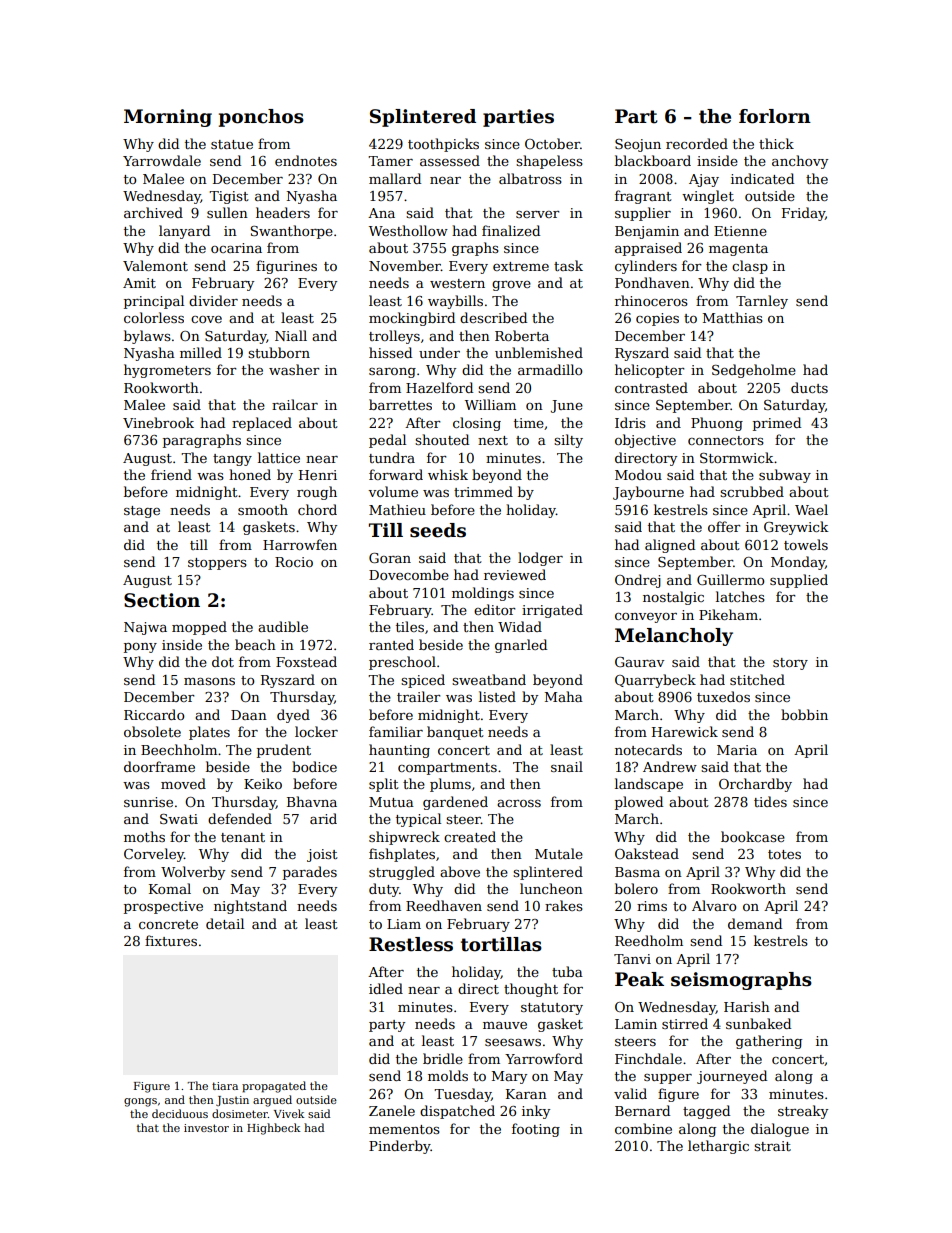 This image has height=1233, width=952. What do you see at coordinates (140, 1102) in the image?
I see `gongs` at bounding box center [140, 1102].
